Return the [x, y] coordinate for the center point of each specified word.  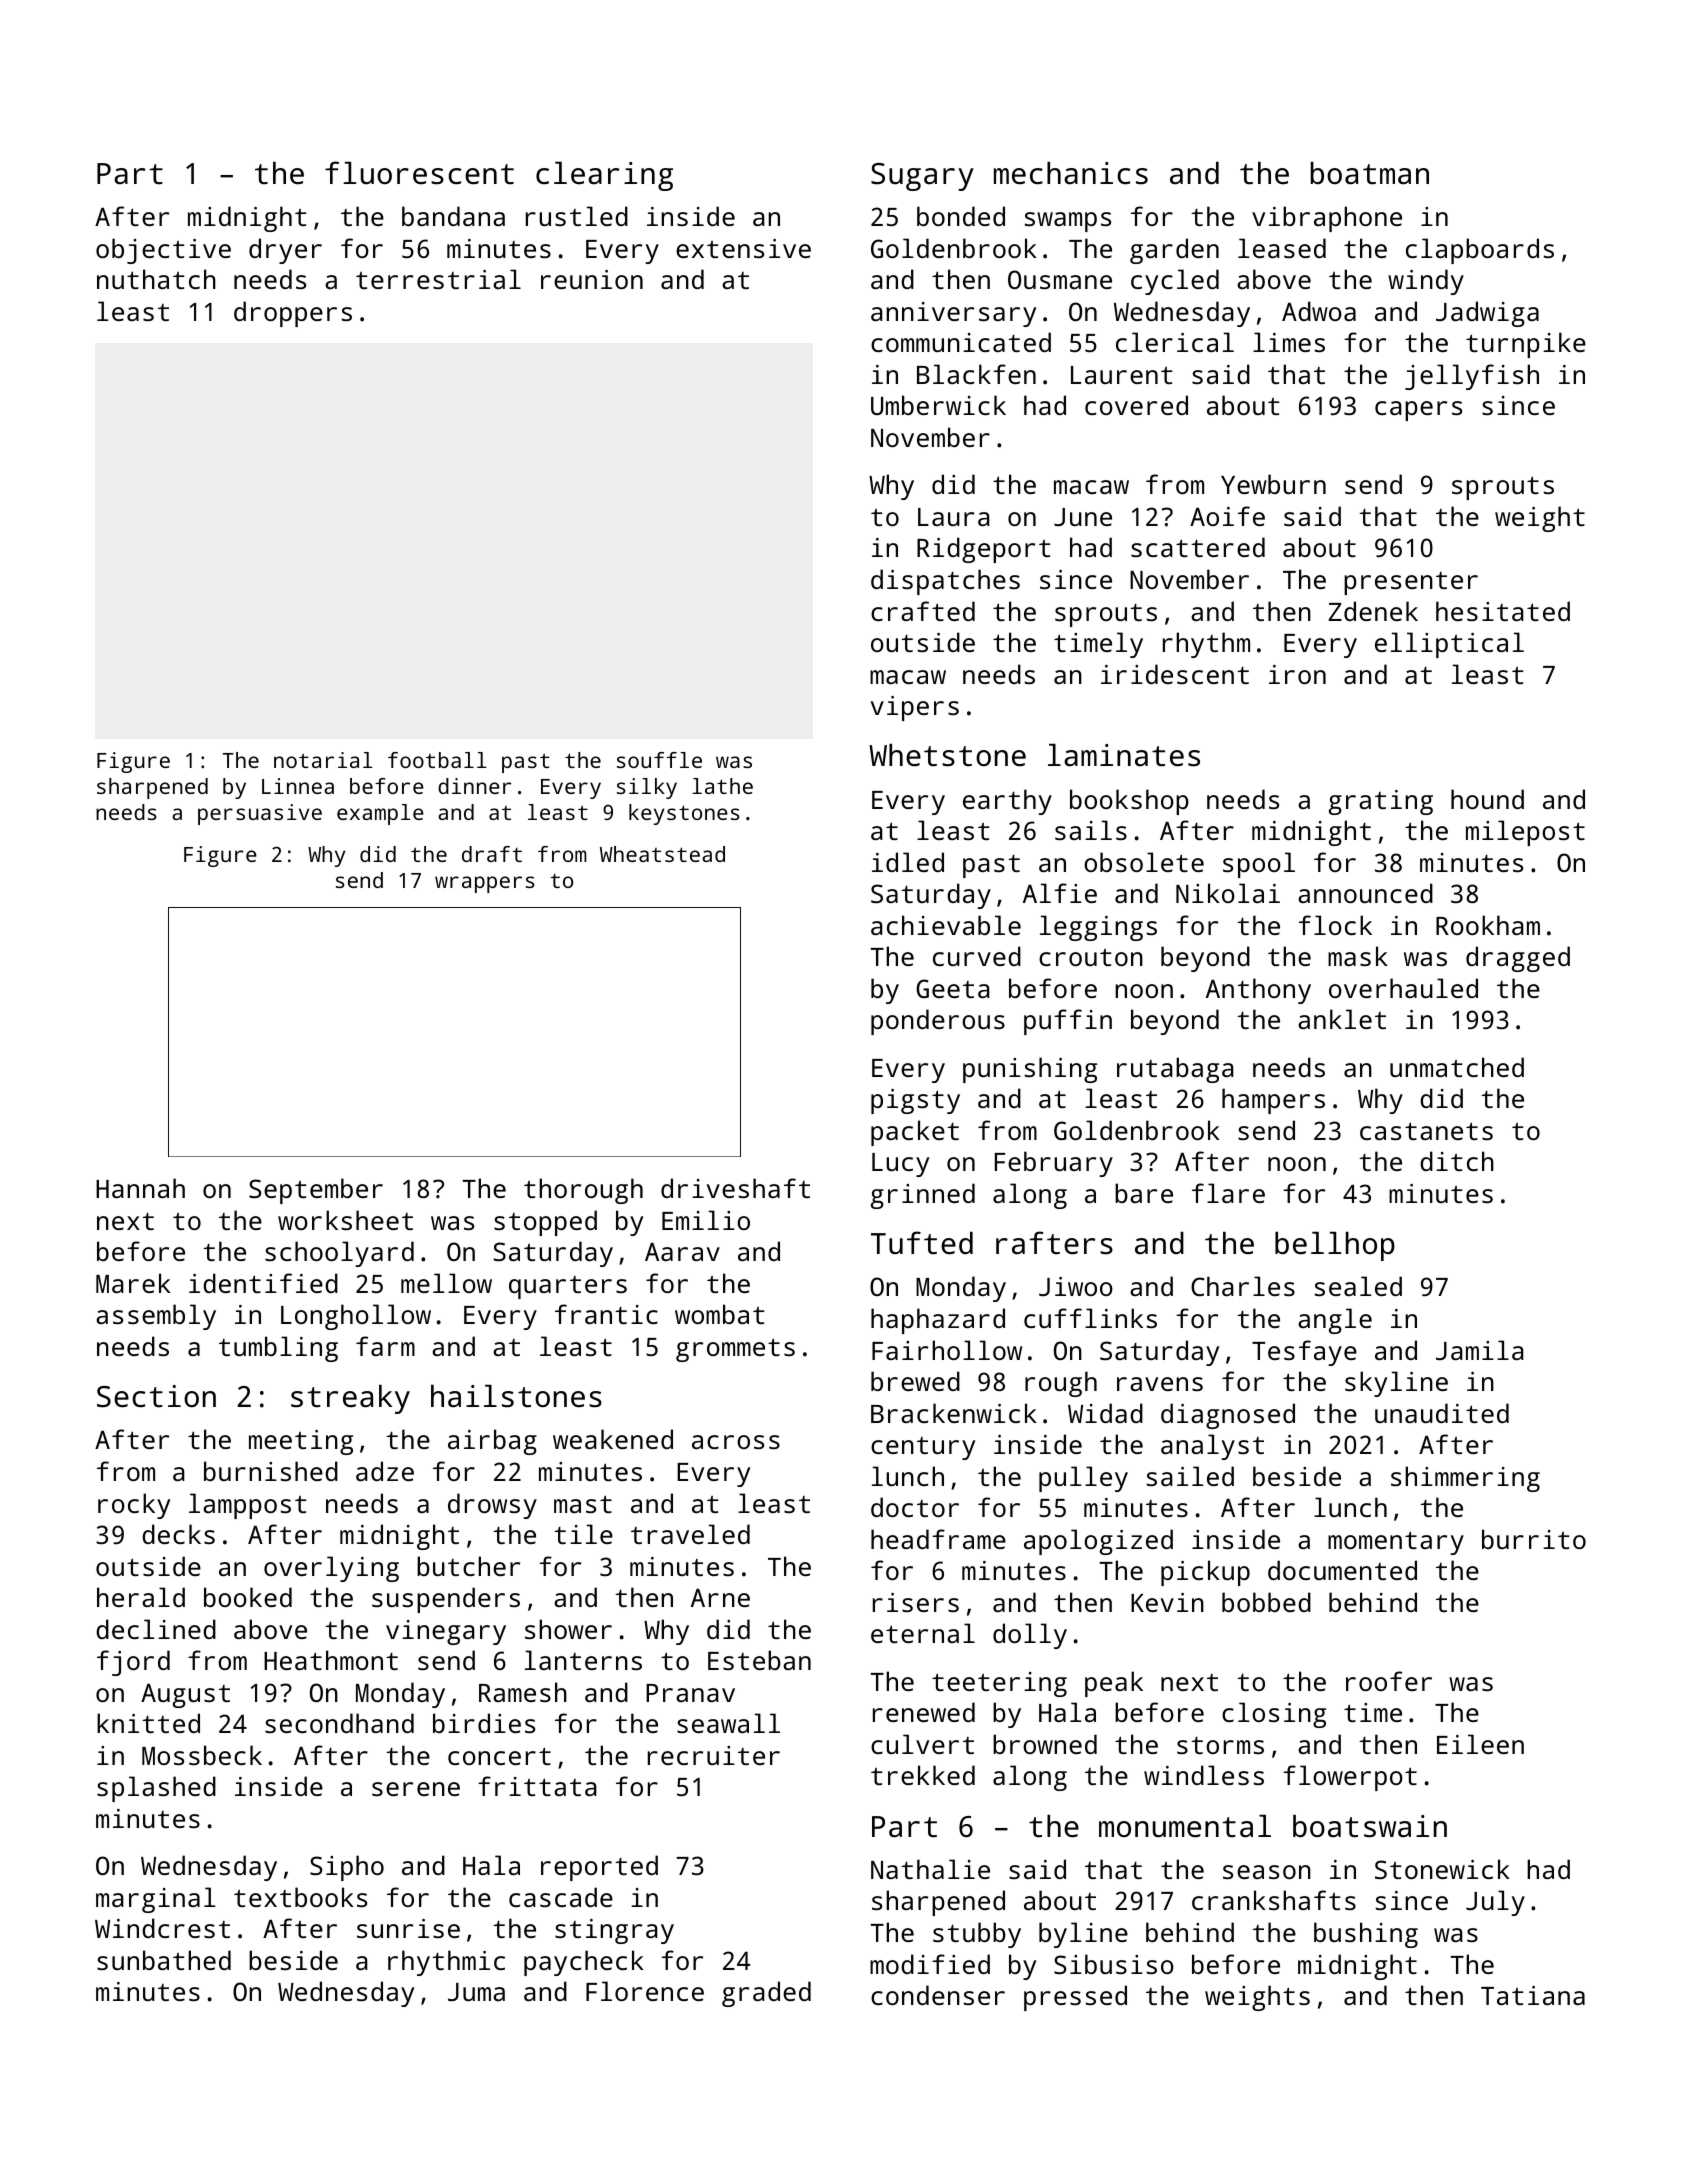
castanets [1426, 1131]
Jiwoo [1076, 1286]
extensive [743, 248]
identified [263, 1283]
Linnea [298, 786]
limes [1289, 342]
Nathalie [930, 1869]
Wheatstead [662, 854]
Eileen [1480, 1744]
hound [1487, 799]
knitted [148, 1723]
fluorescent [419, 173]
